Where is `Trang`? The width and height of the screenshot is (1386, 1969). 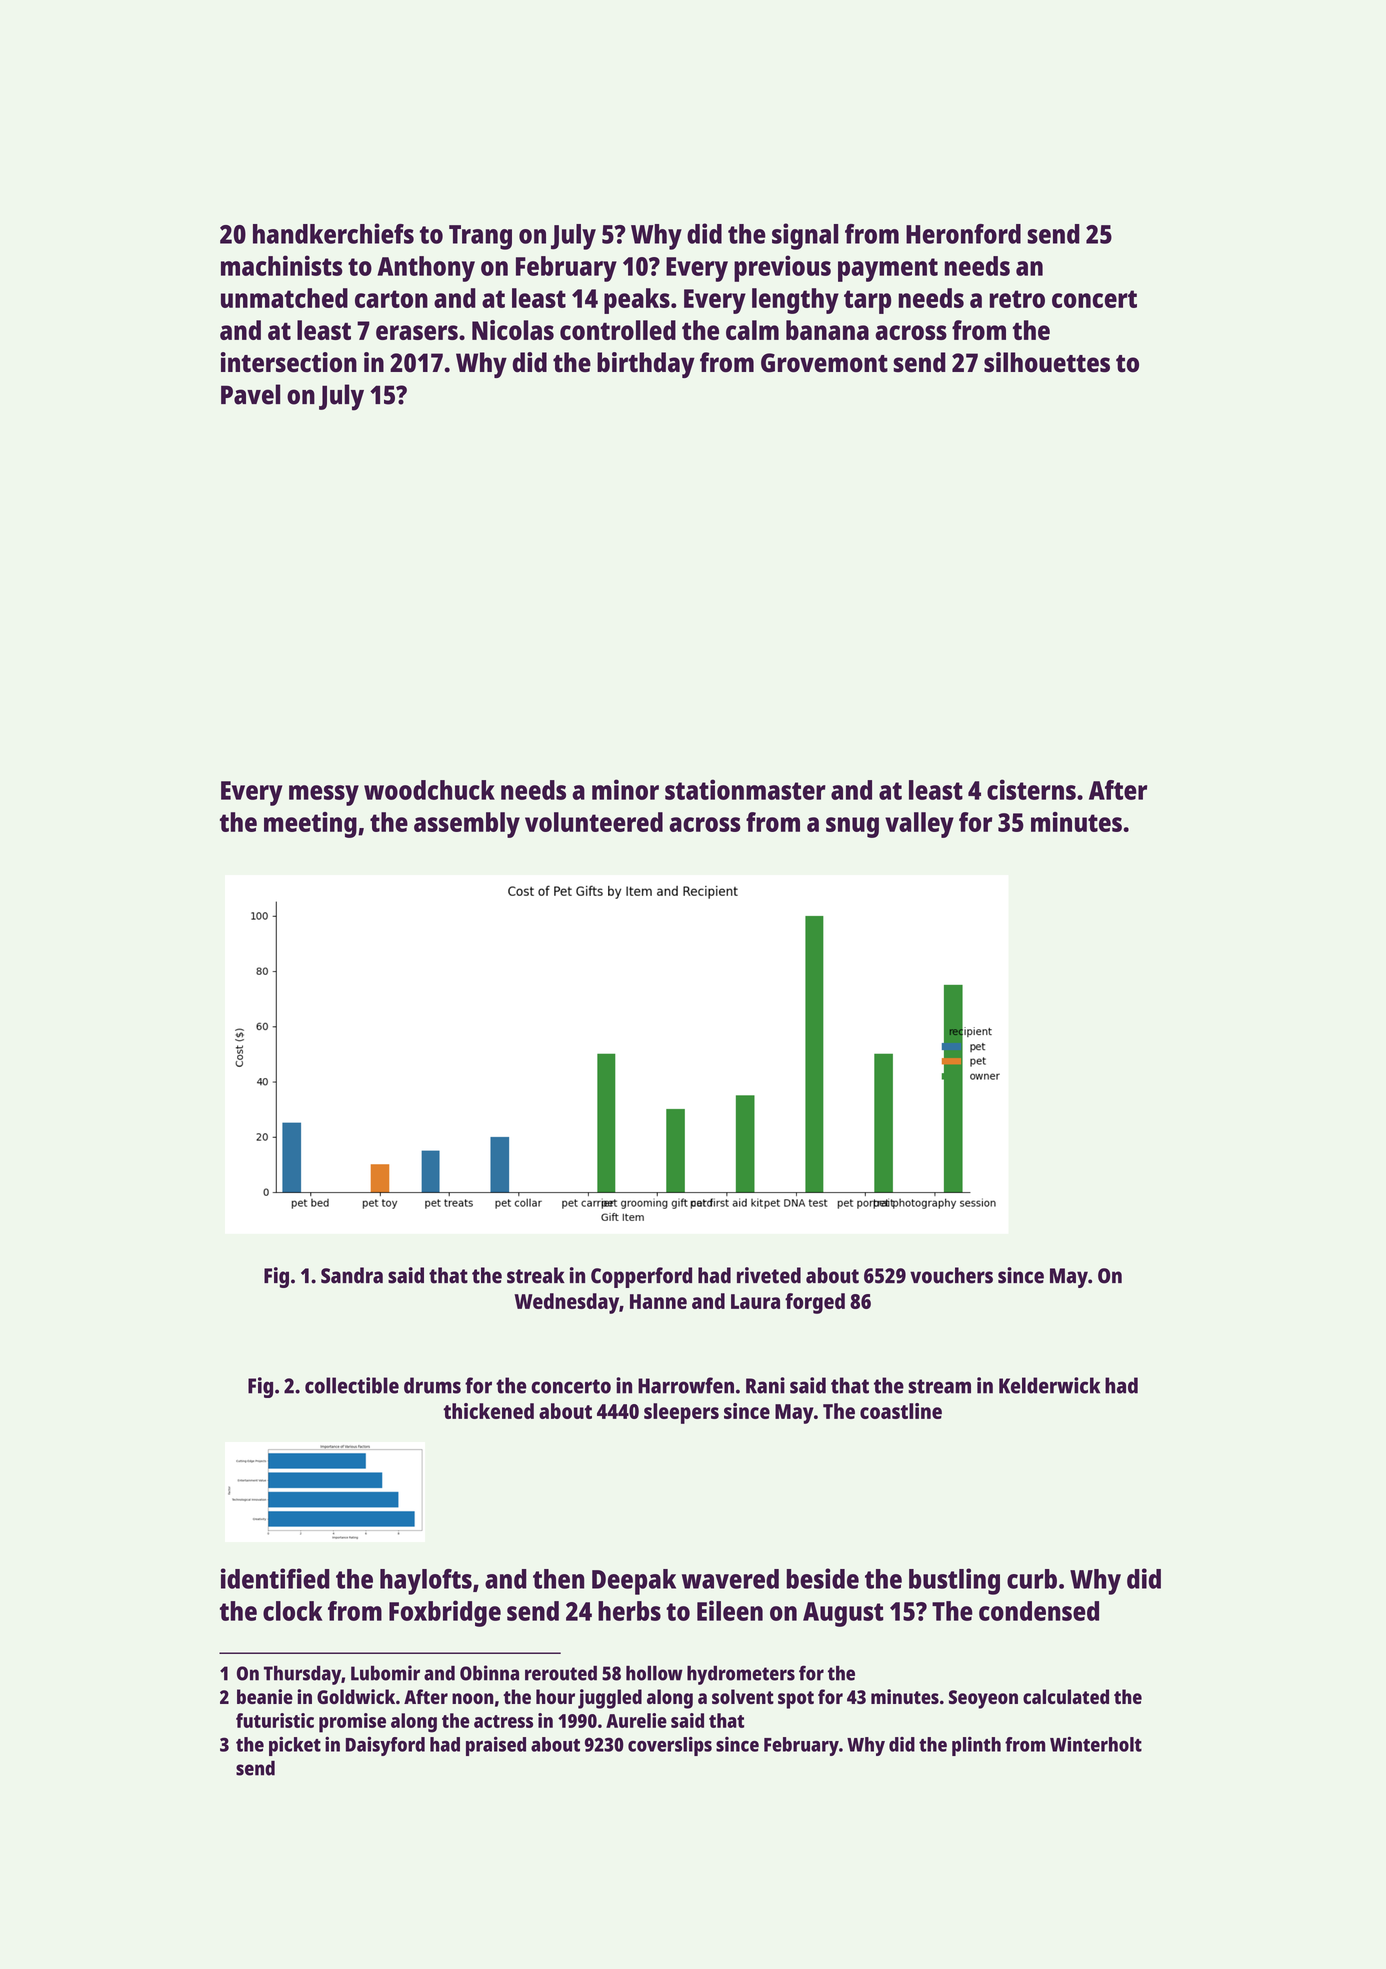 Trang is located at coordinates (480, 237).
